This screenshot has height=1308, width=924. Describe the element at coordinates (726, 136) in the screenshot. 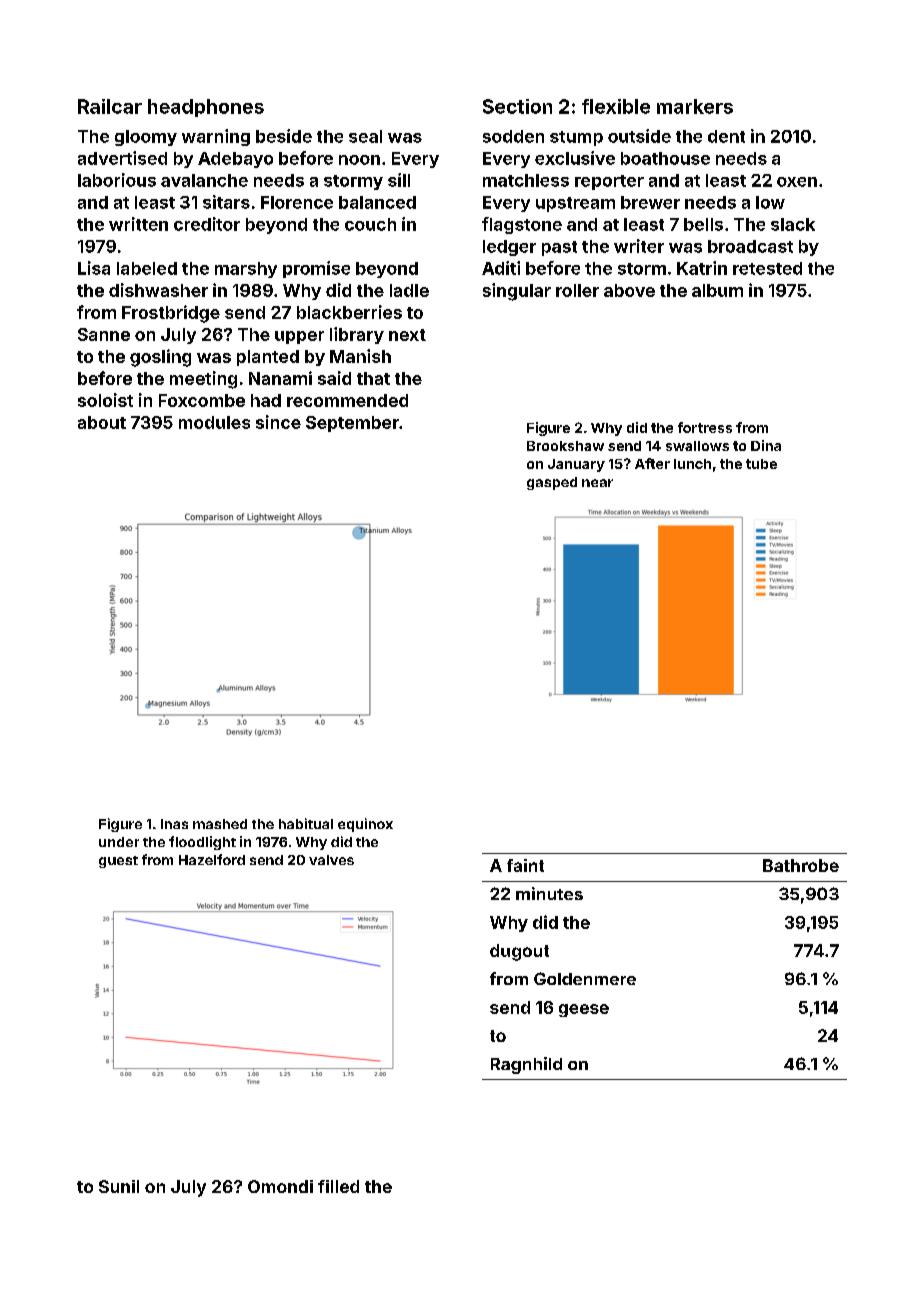

I see `dent` at that location.
